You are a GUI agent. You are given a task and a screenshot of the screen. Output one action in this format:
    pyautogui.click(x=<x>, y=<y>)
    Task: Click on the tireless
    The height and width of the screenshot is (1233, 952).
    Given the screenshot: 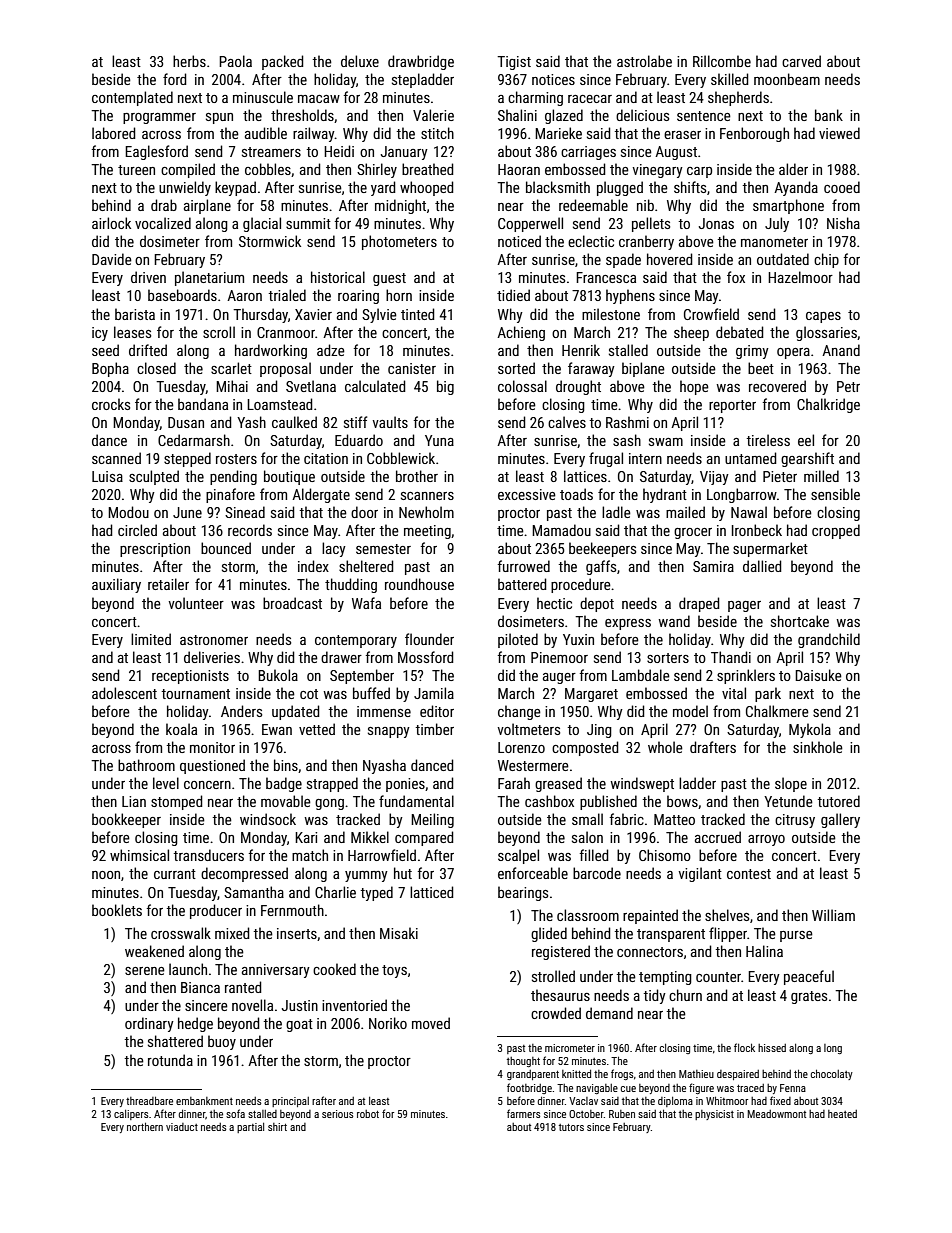 What is the action you would take?
    pyautogui.click(x=768, y=440)
